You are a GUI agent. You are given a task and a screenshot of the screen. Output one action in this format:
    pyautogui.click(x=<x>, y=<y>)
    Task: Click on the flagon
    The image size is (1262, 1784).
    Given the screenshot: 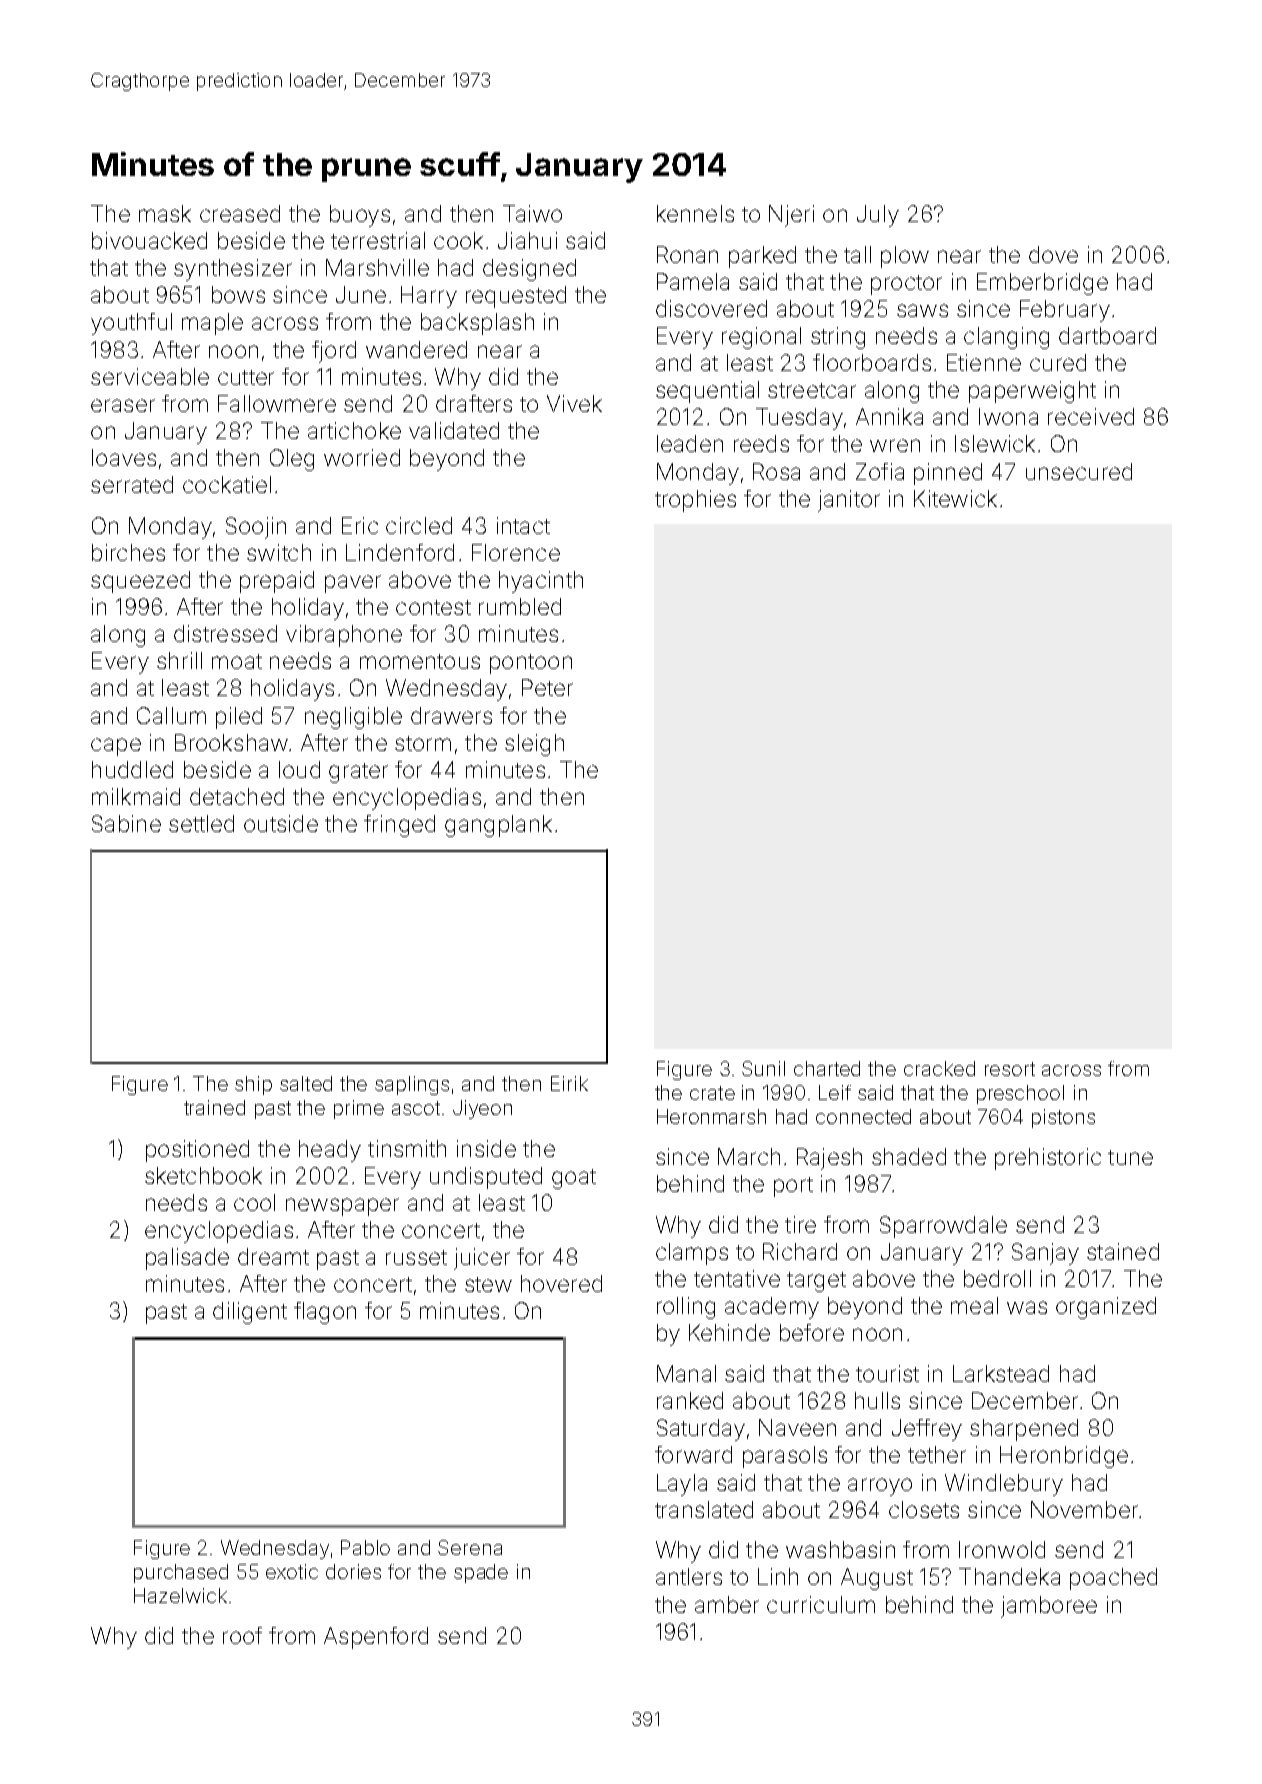 What is the action you would take?
    pyautogui.click(x=325, y=1313)
